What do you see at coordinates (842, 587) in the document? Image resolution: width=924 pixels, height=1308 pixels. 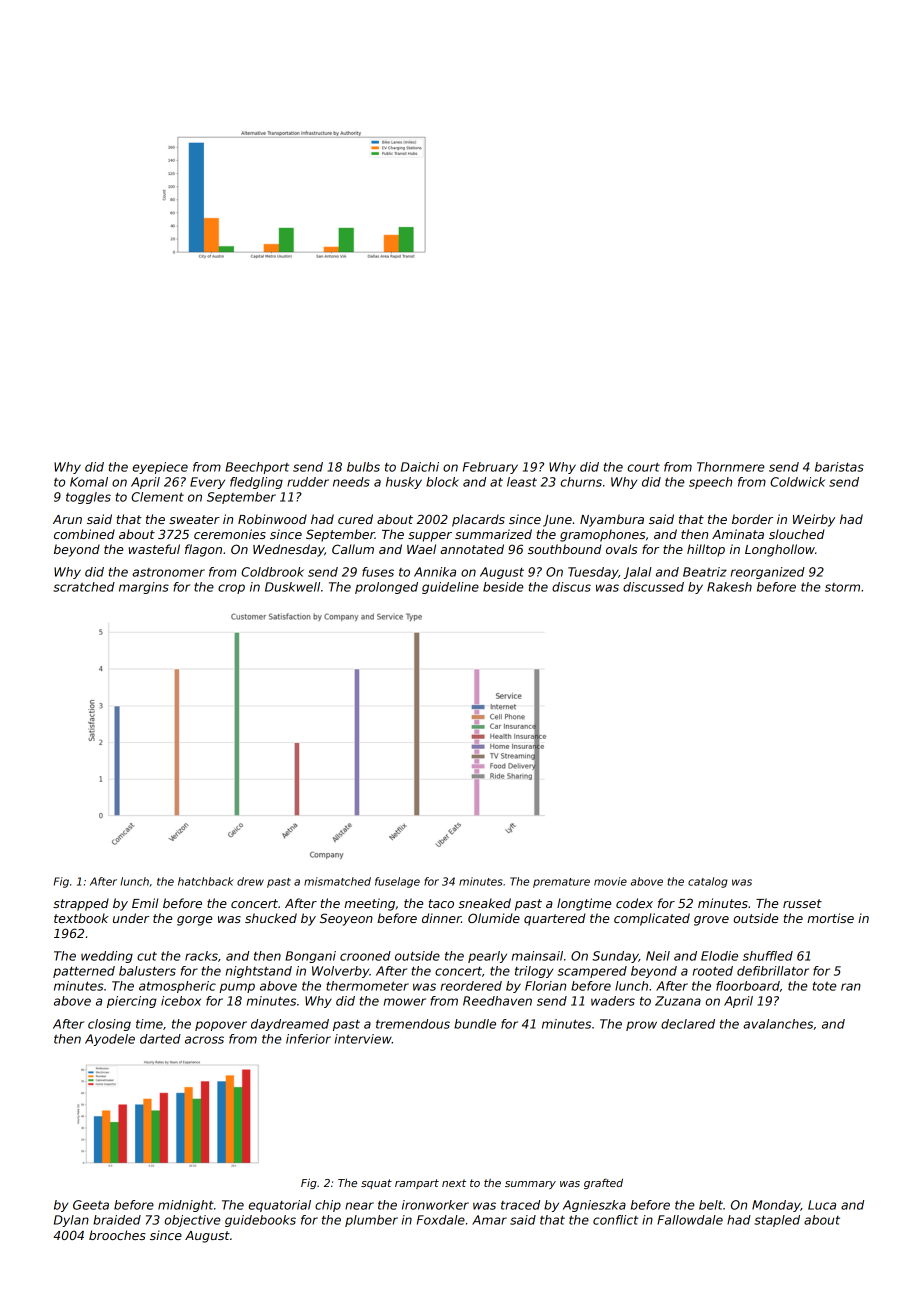 I see `storm` at bounding box center [842, 587].
